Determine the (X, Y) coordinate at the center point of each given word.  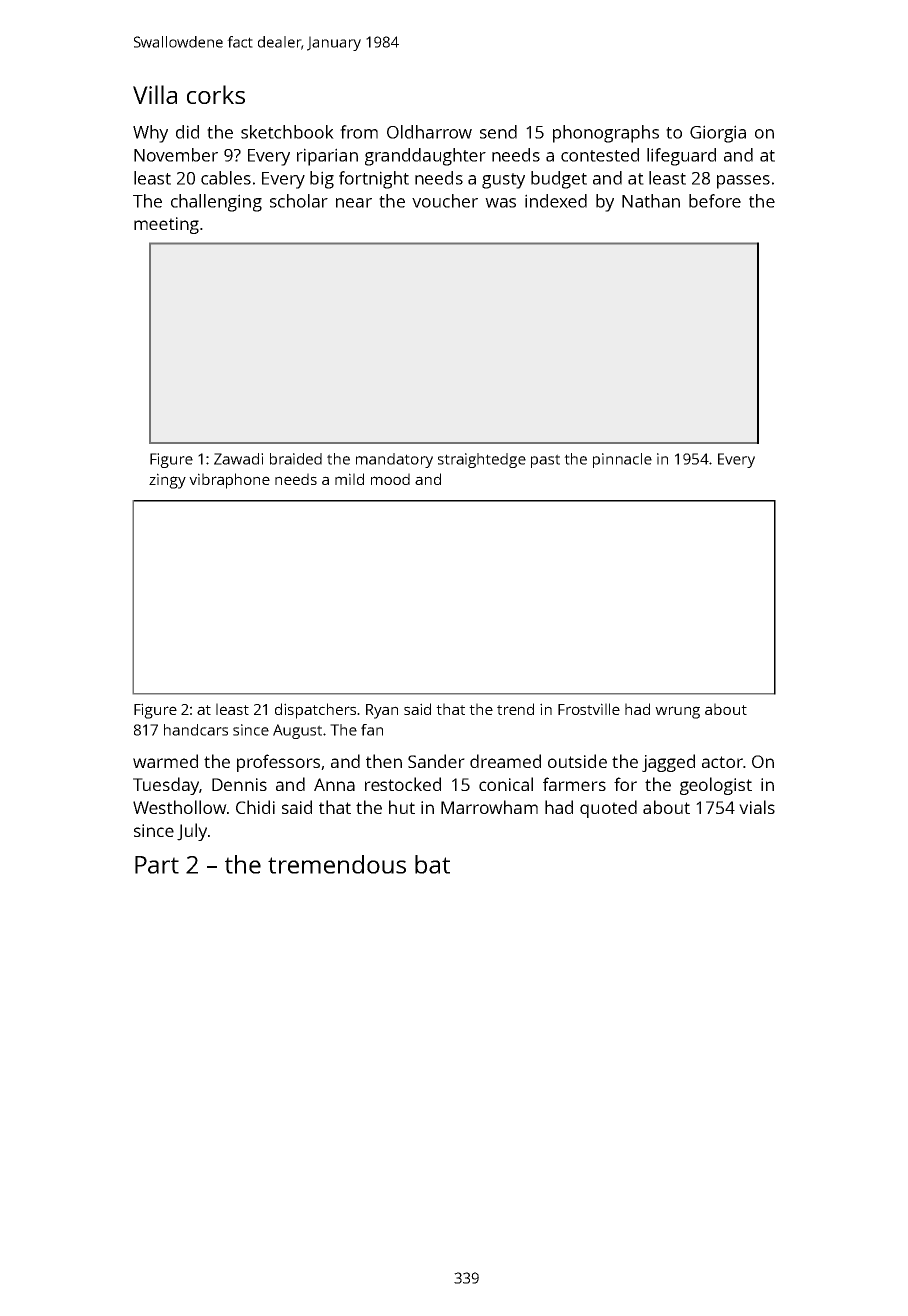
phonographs (606, 134)
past (545, 461)
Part (157, 865)
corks (216, 94)
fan (372, 730)
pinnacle (622, 460)
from (359, 132)
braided (296, 459)
